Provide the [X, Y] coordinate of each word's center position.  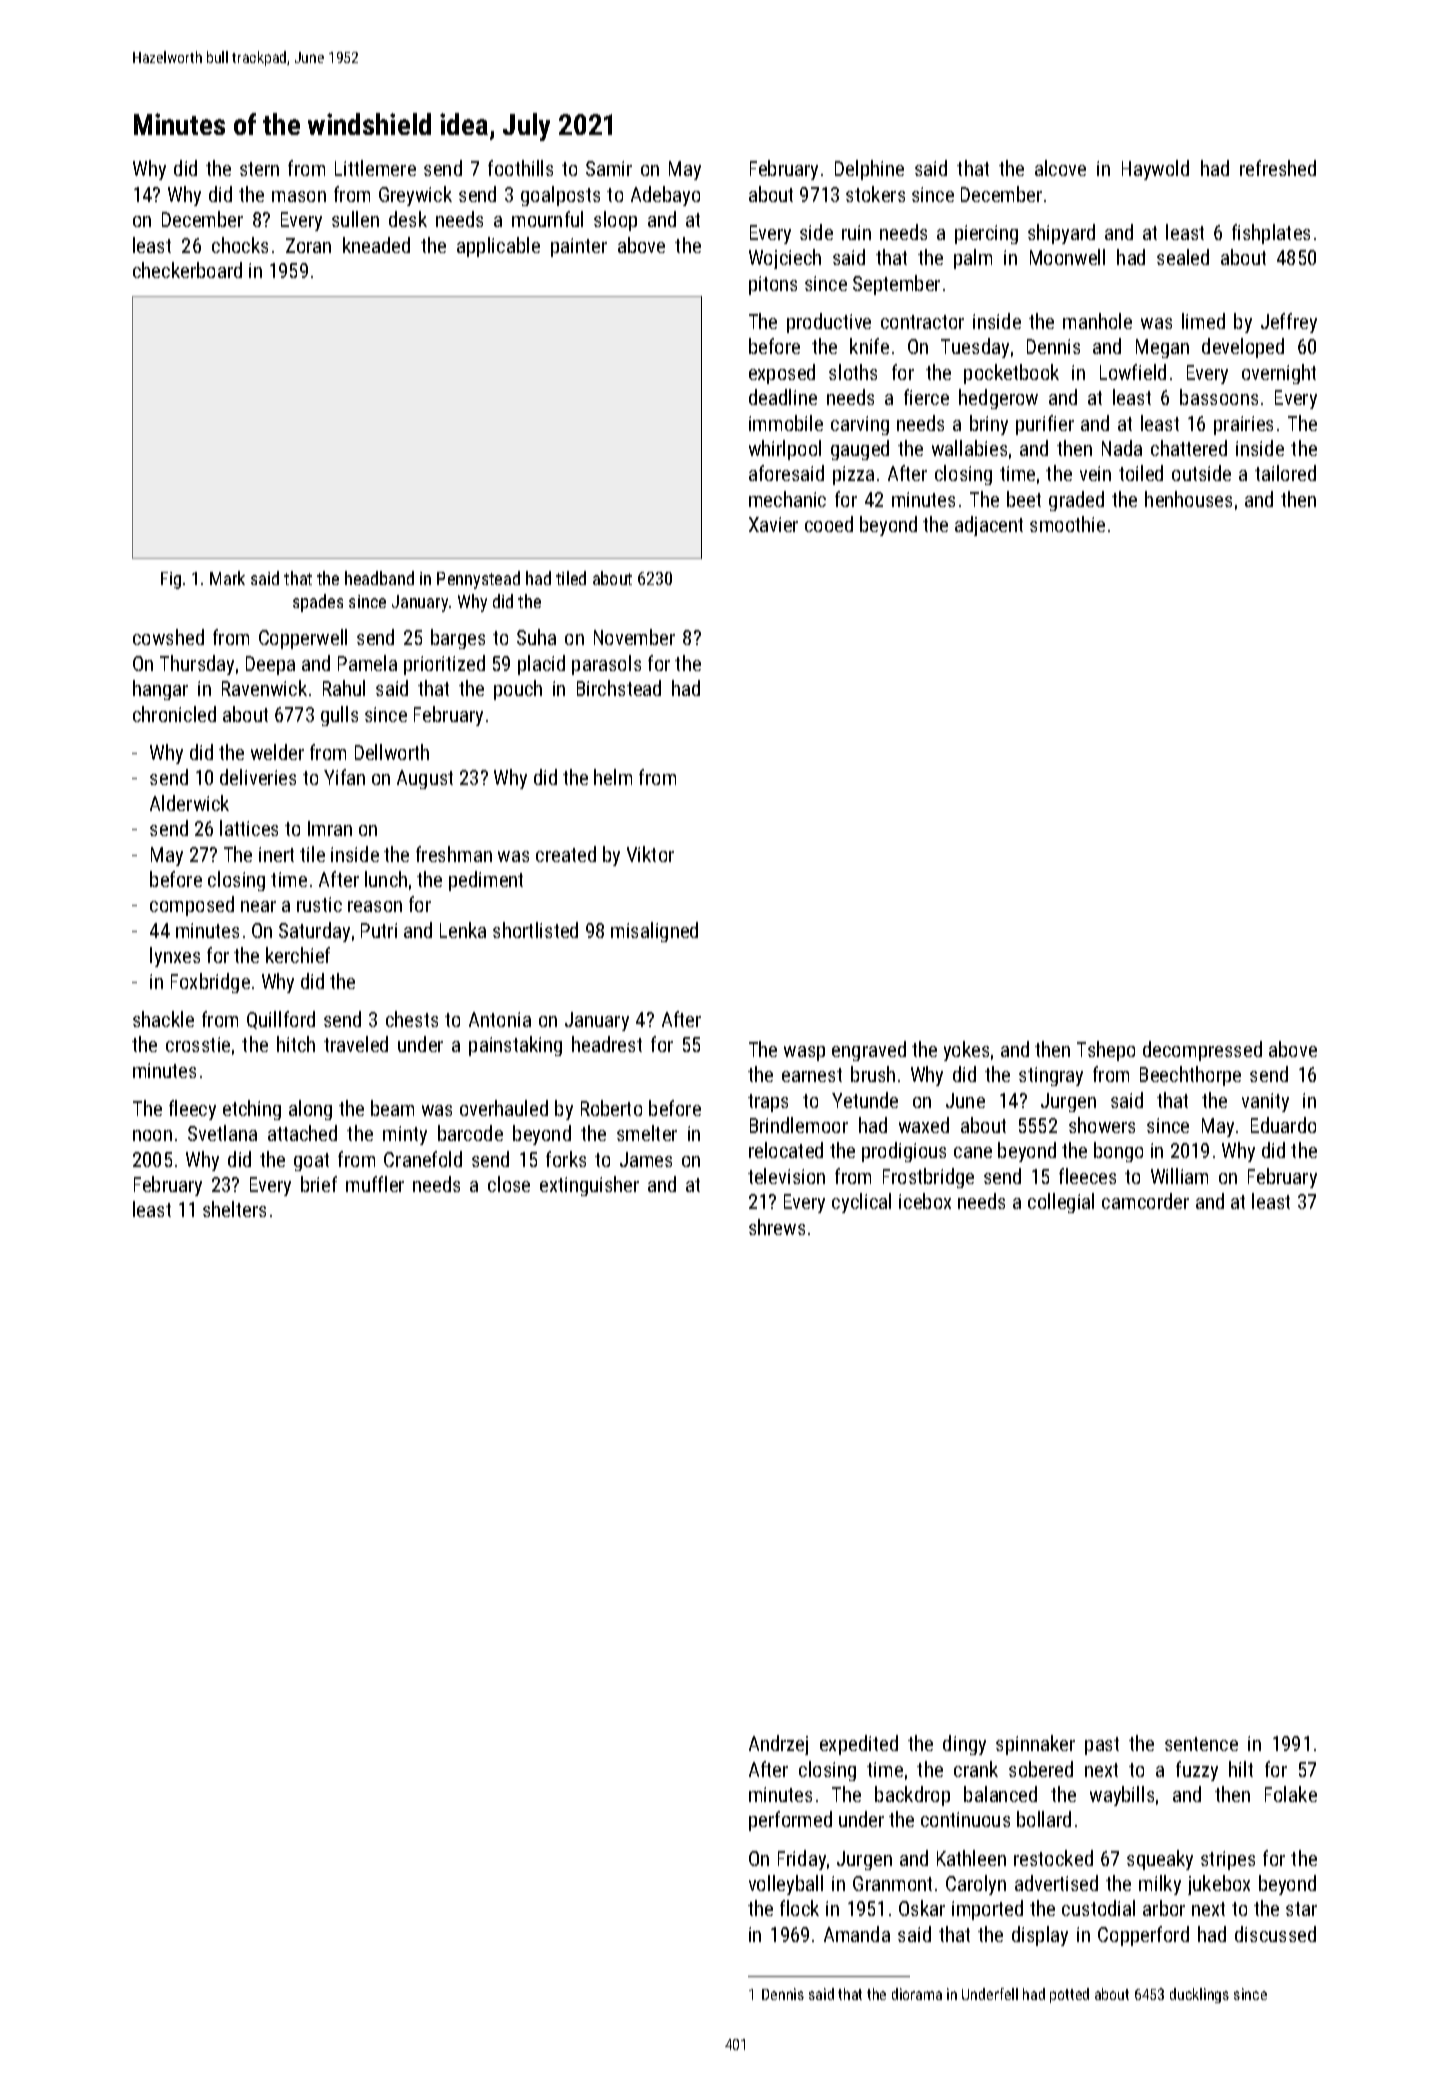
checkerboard [187, 270]
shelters [234, 1209]
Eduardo [1283, 1125]
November [634, 637]
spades [318, 603]
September [896, 285]
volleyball [786, 1885]
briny [989, 425]
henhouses [1188, 499]
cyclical [861, 1203]
